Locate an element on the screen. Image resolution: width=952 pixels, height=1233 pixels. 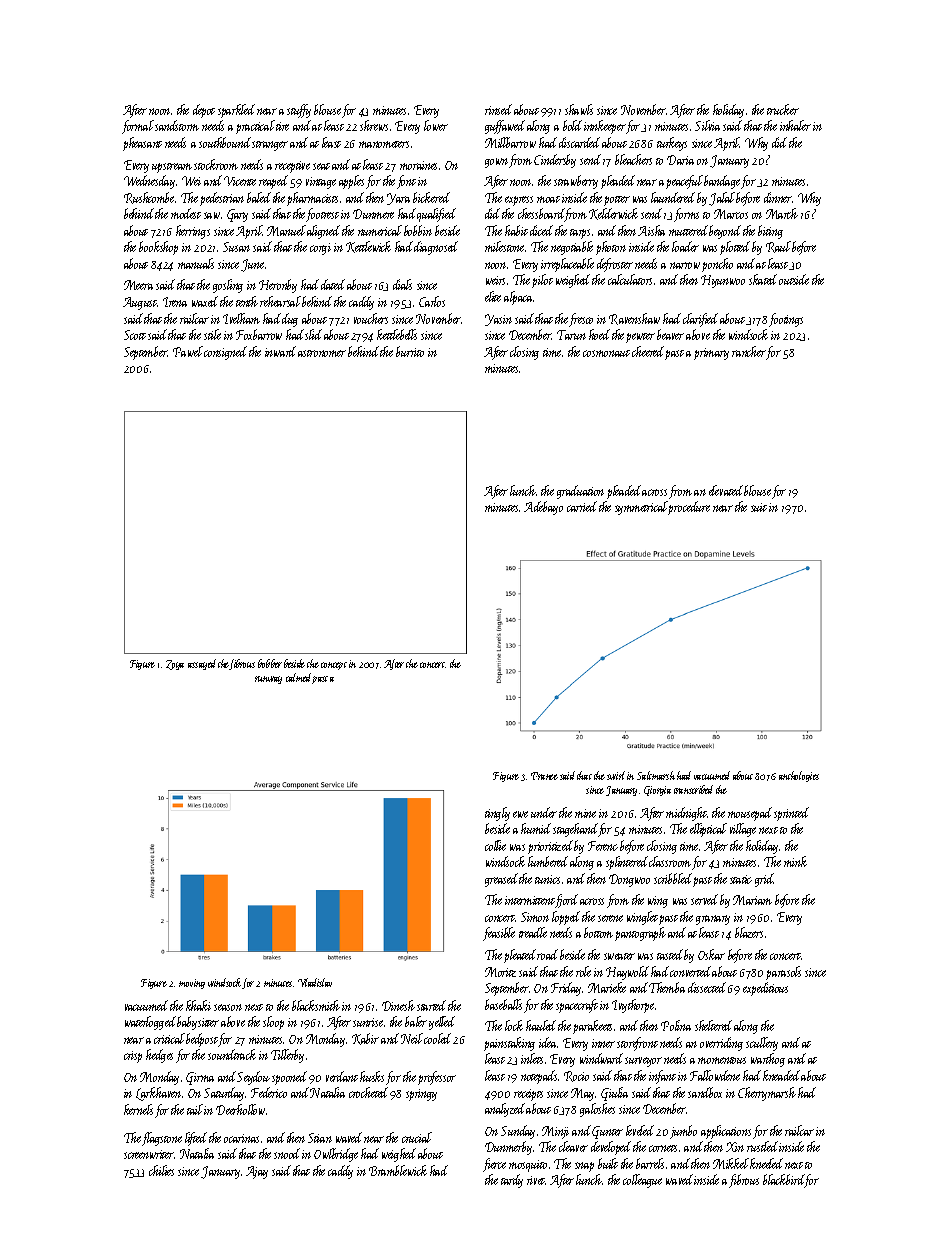
Rushcombe is located at coordinates (150, 198).
